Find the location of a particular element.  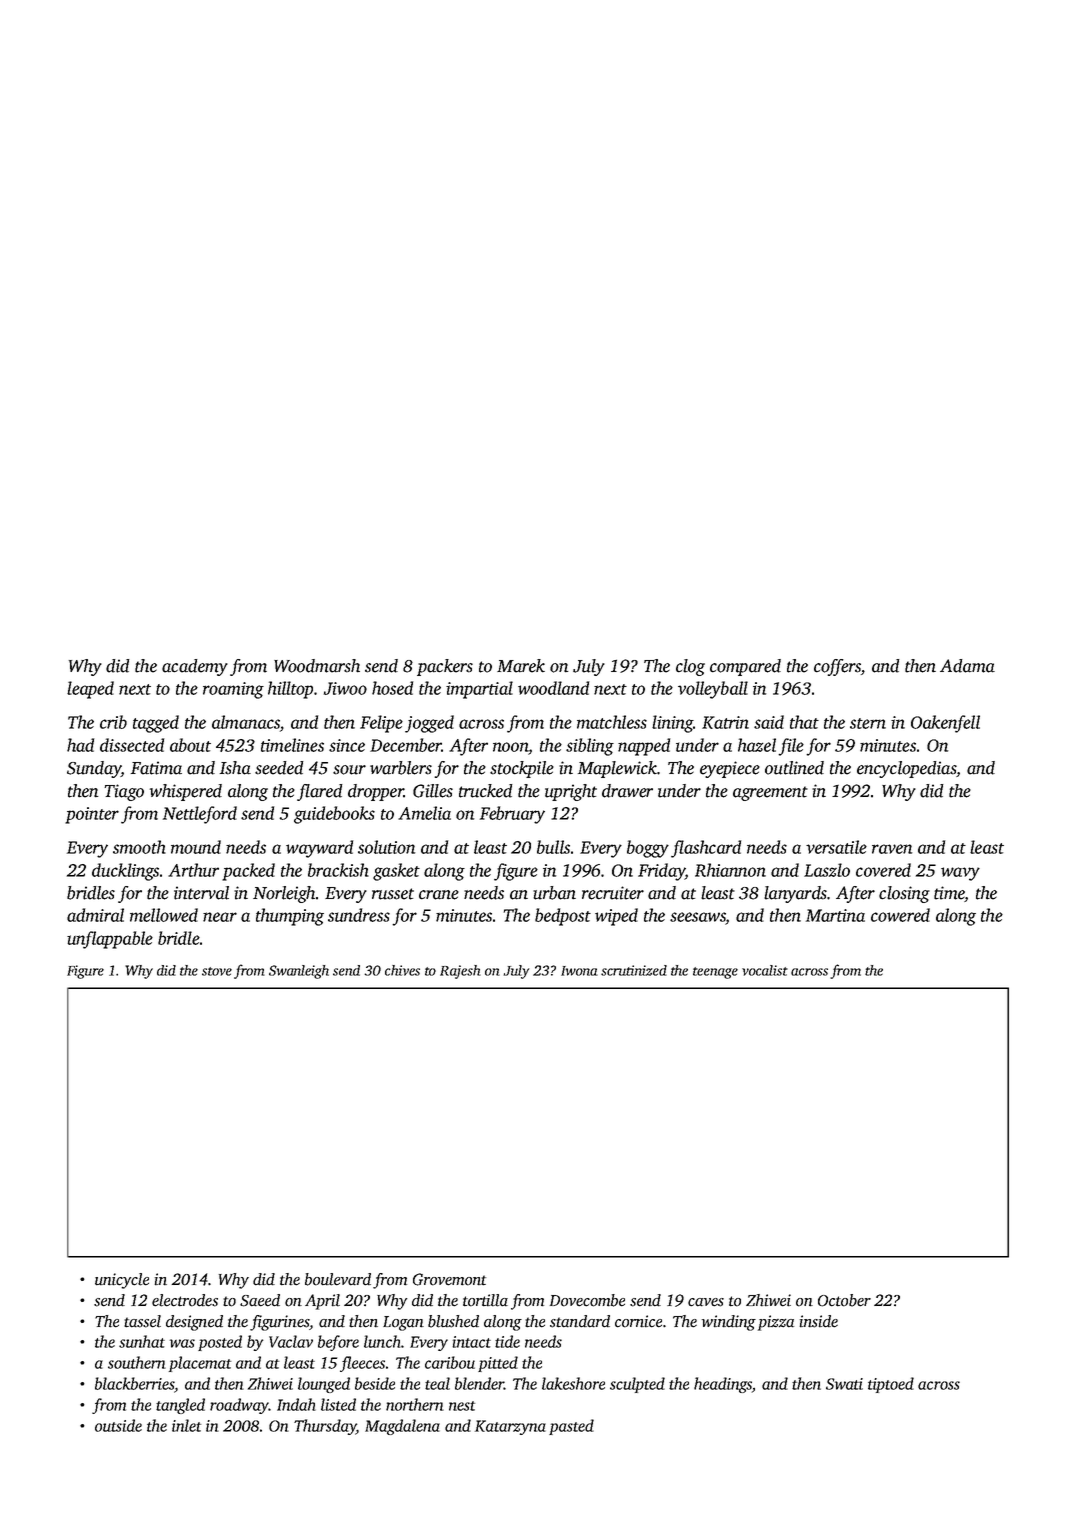

tassel is located at coordinates (142, 1321).
